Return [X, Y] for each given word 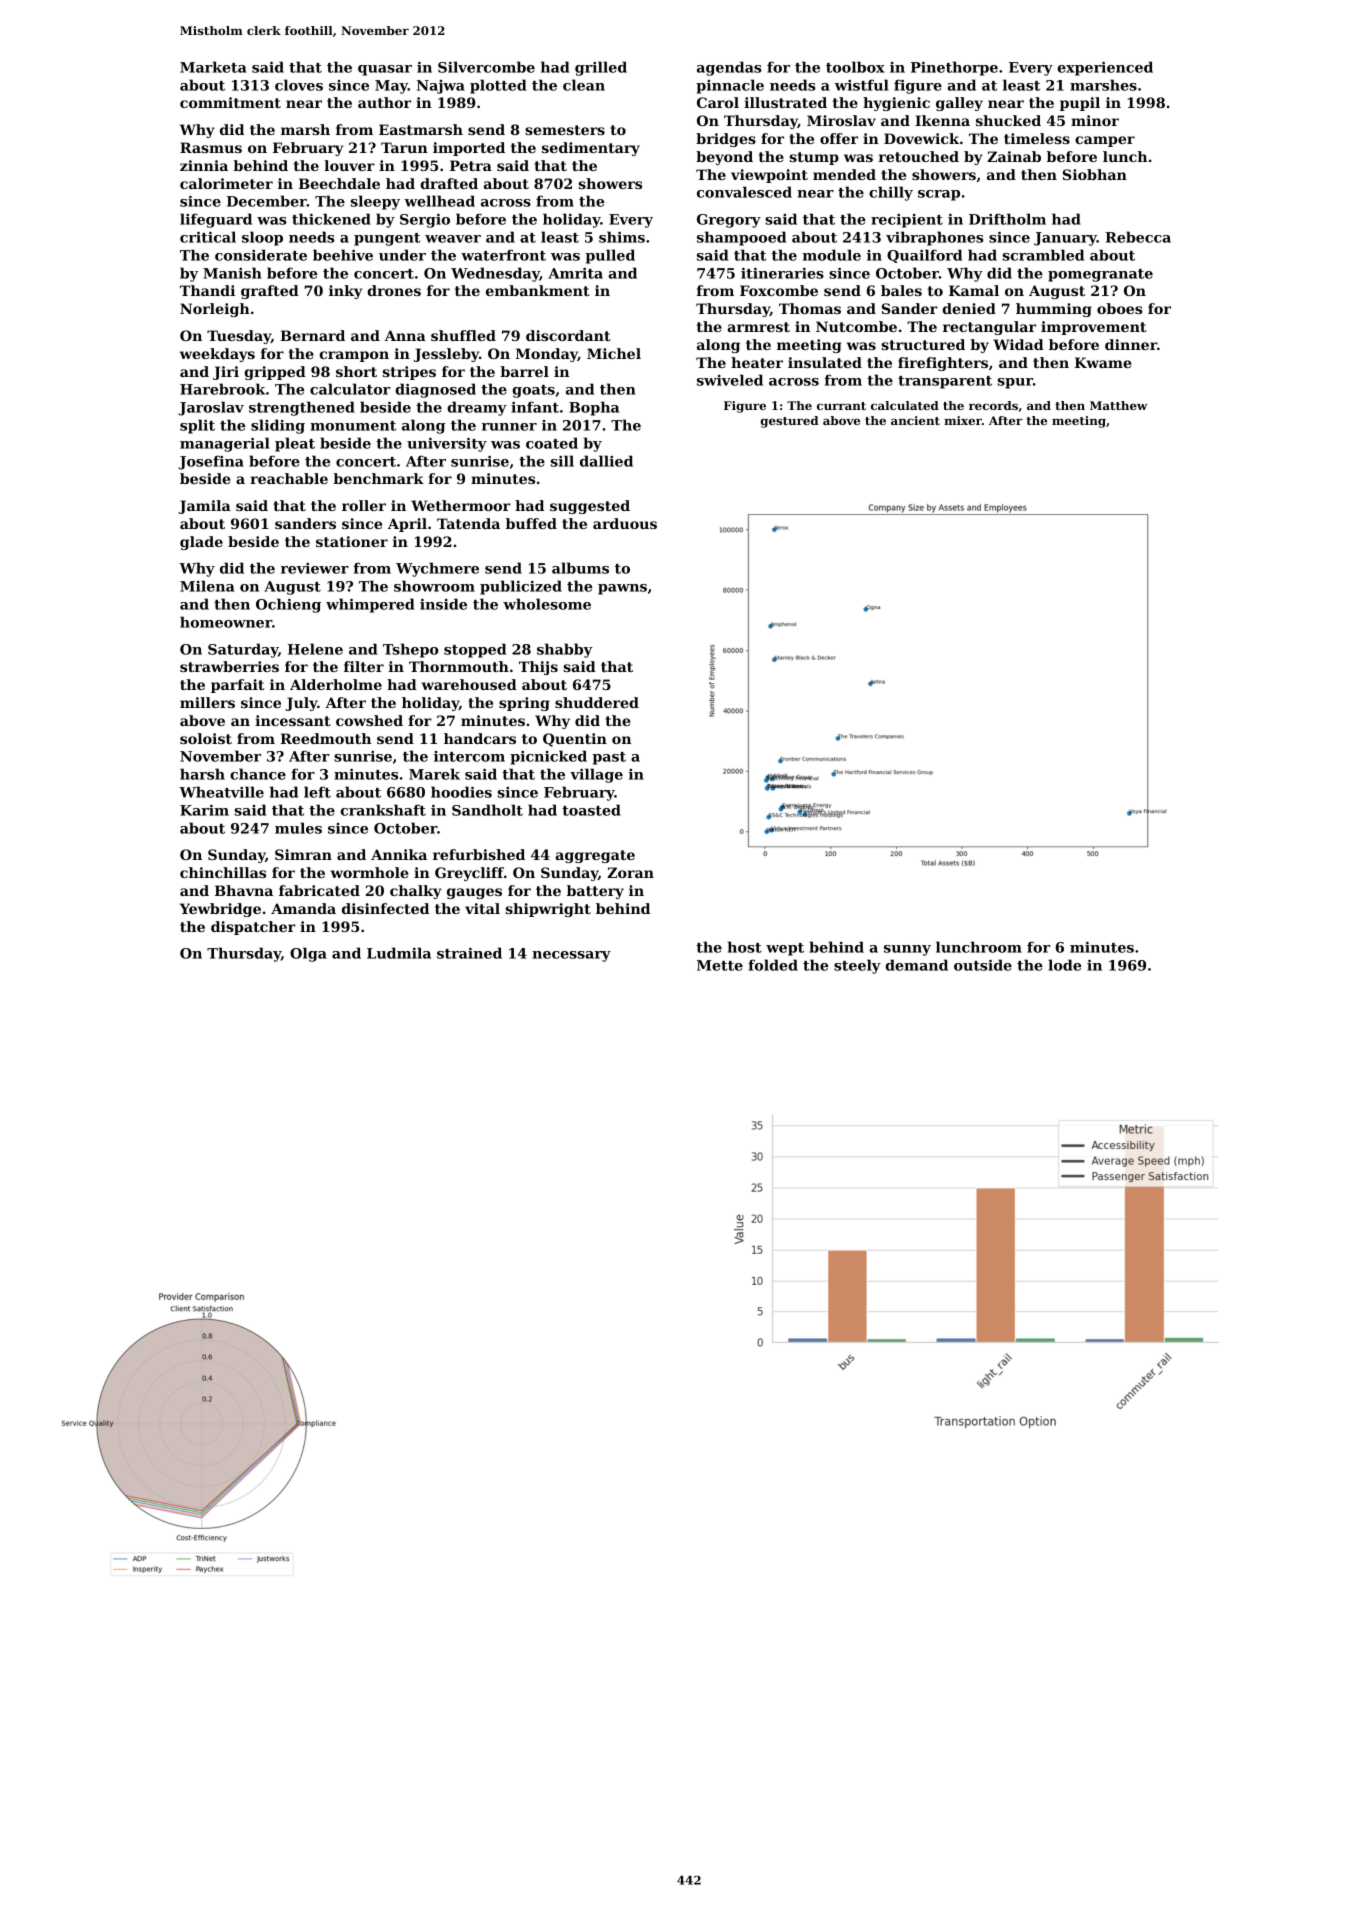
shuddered [597, 702]
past [609, 758]
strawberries [229, 666]
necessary [571, 956]
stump [814, 158]
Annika [399, 854]
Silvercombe [486, 67]
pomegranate [1100, 275]
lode [1064, 965]
